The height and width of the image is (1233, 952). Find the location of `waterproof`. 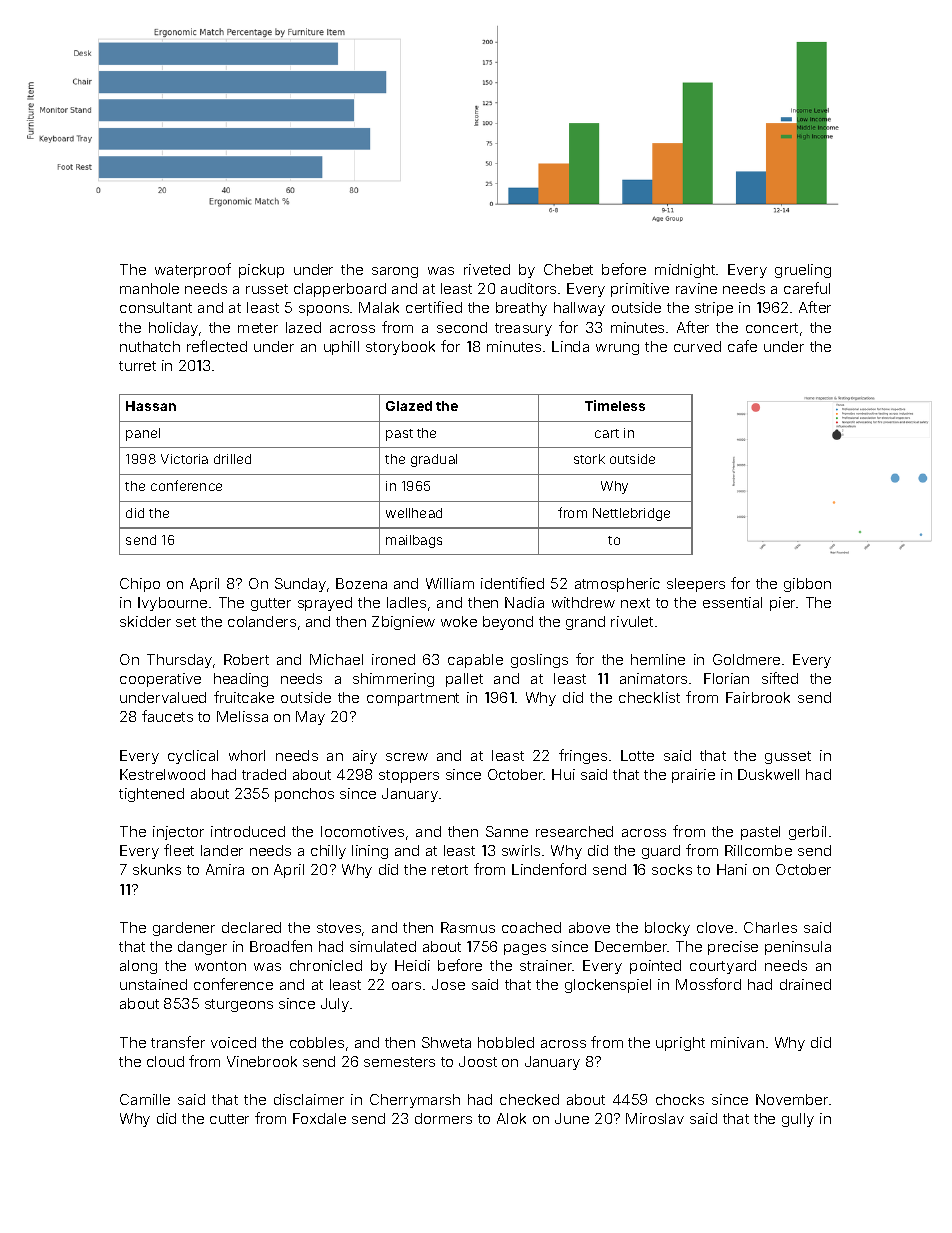

waterproof is located at coordinates (193, 270).
